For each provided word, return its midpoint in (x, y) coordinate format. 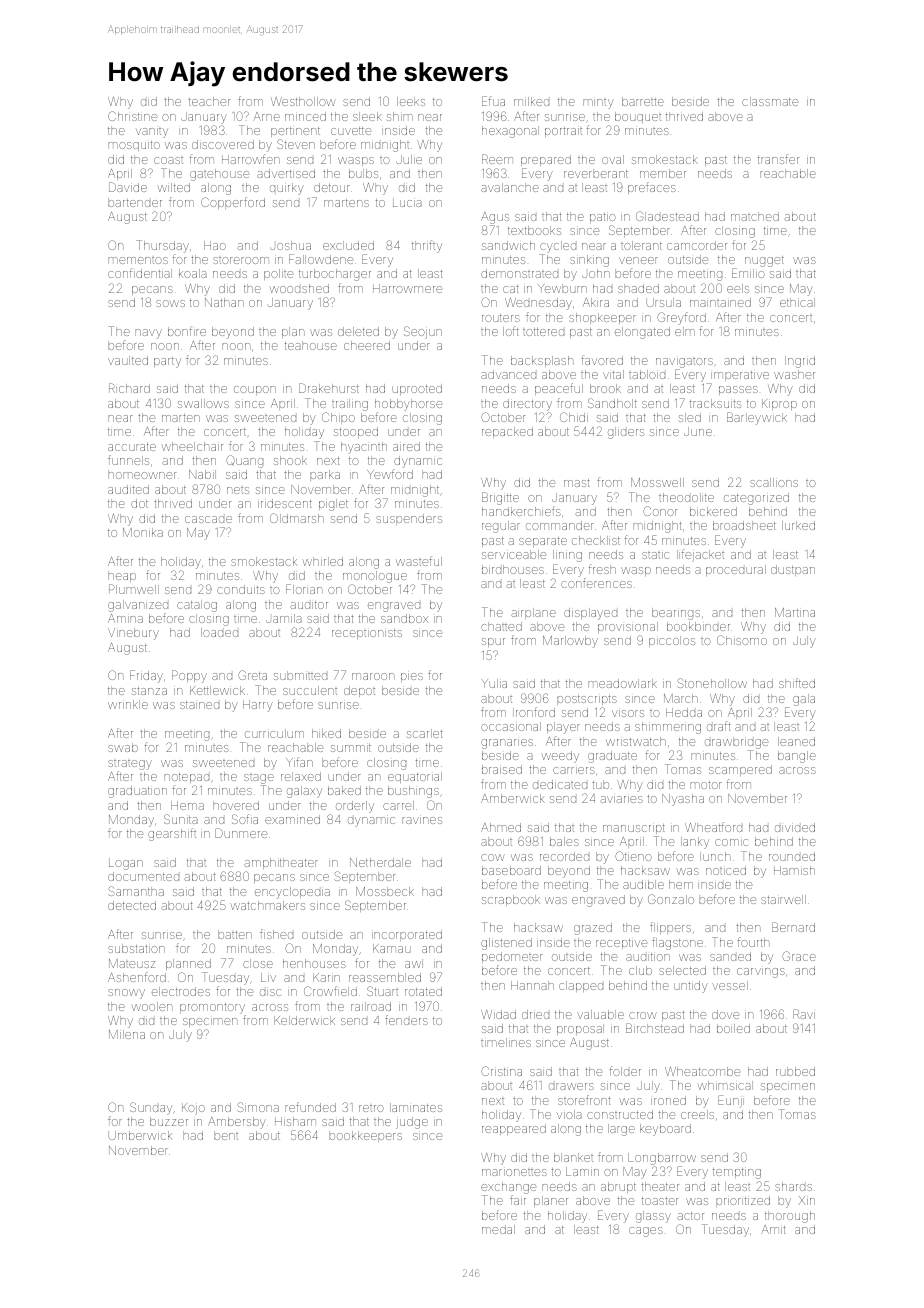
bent (226, 1135)
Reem (497, 159)
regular (501, 527)
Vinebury (133, 634)
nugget (764, 261)
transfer (778, 159)
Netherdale (380, 862)
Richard (129, 388)
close (258, 963)
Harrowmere (407, 288)
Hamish (794, 870)
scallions (774, 482)
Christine (132, 116)
